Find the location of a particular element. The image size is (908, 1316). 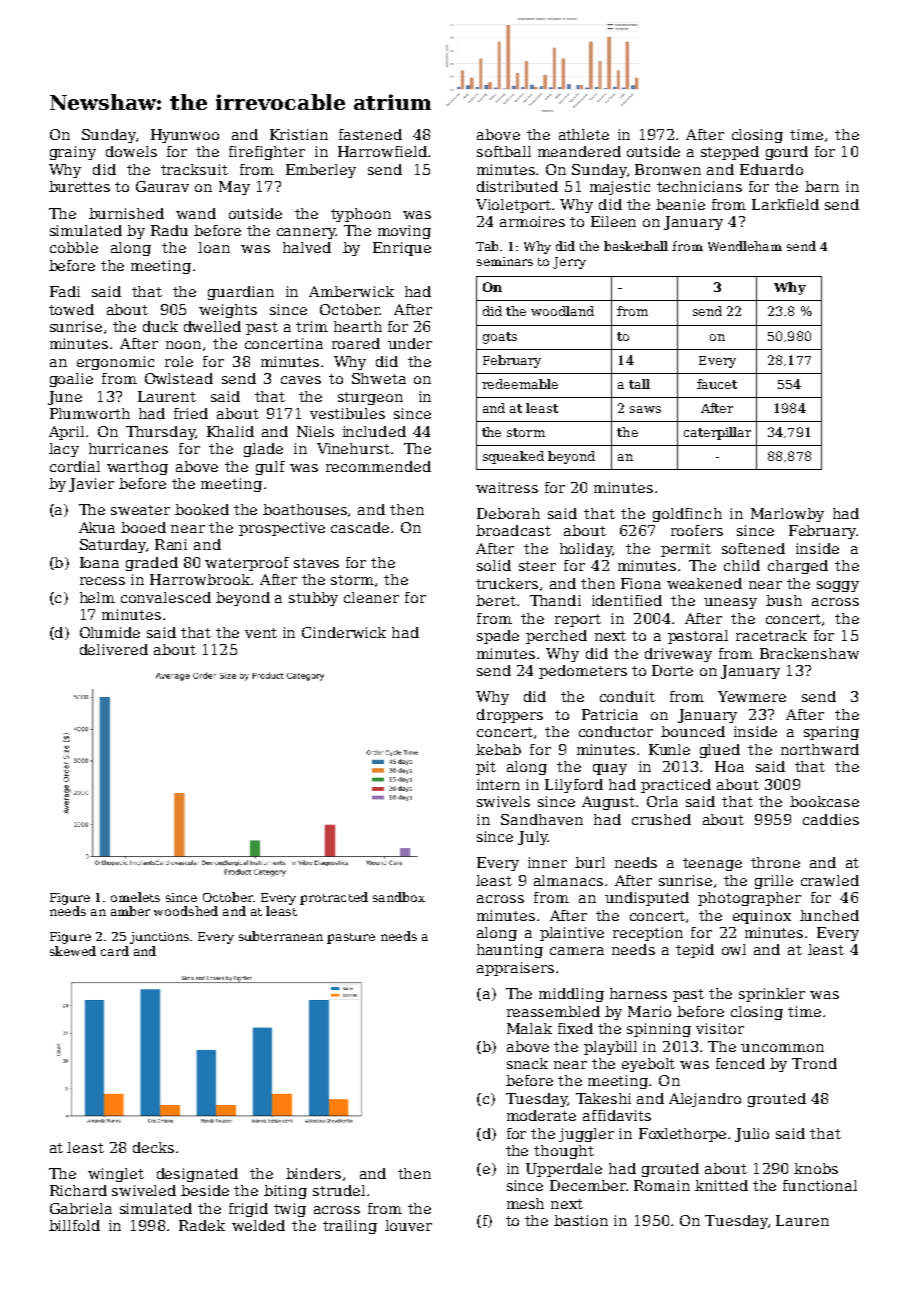

sparing is located at coordinates (831, 733).
